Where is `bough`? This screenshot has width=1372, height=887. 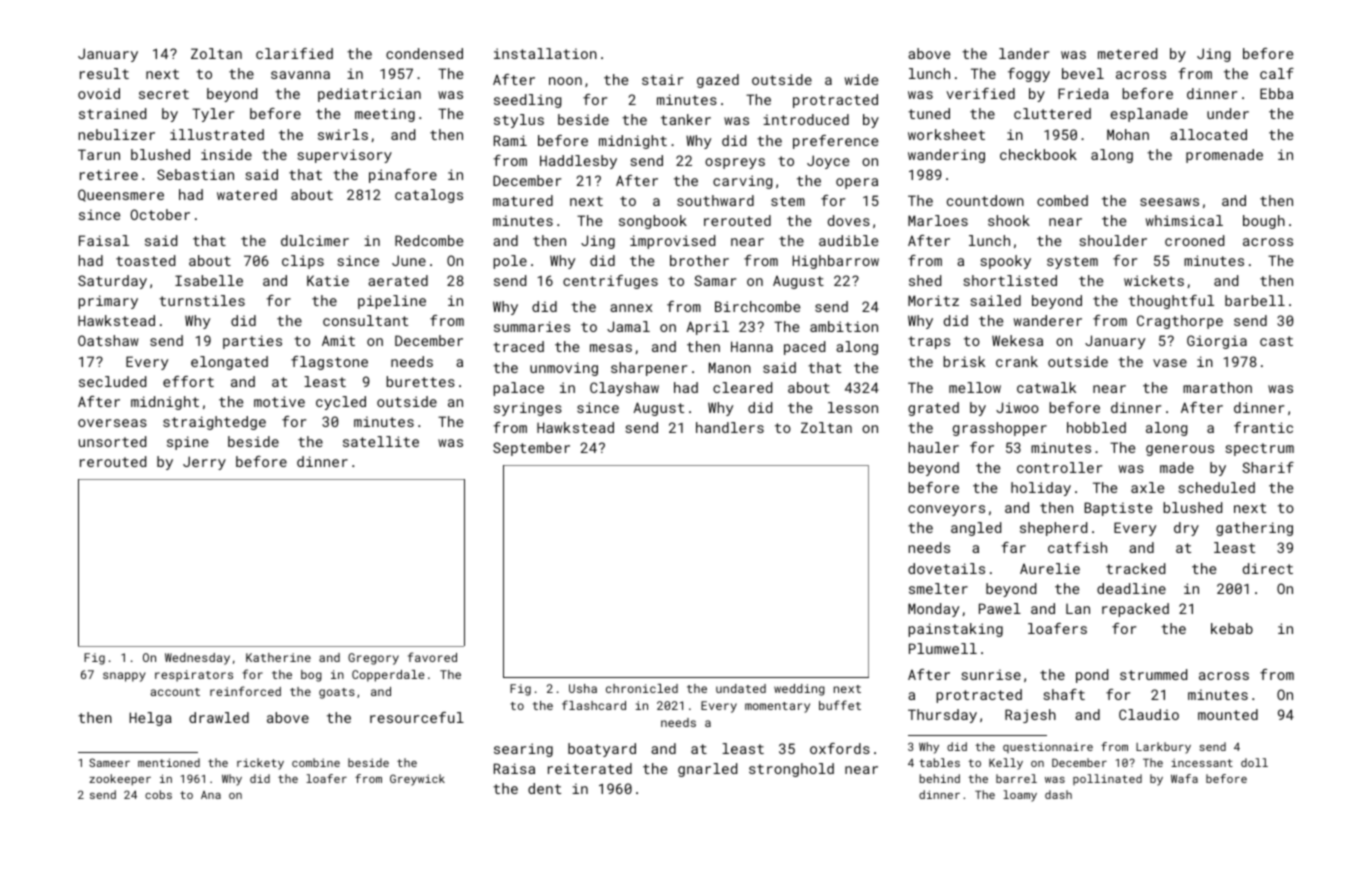 bough is located at coordinates (1264, 222).
